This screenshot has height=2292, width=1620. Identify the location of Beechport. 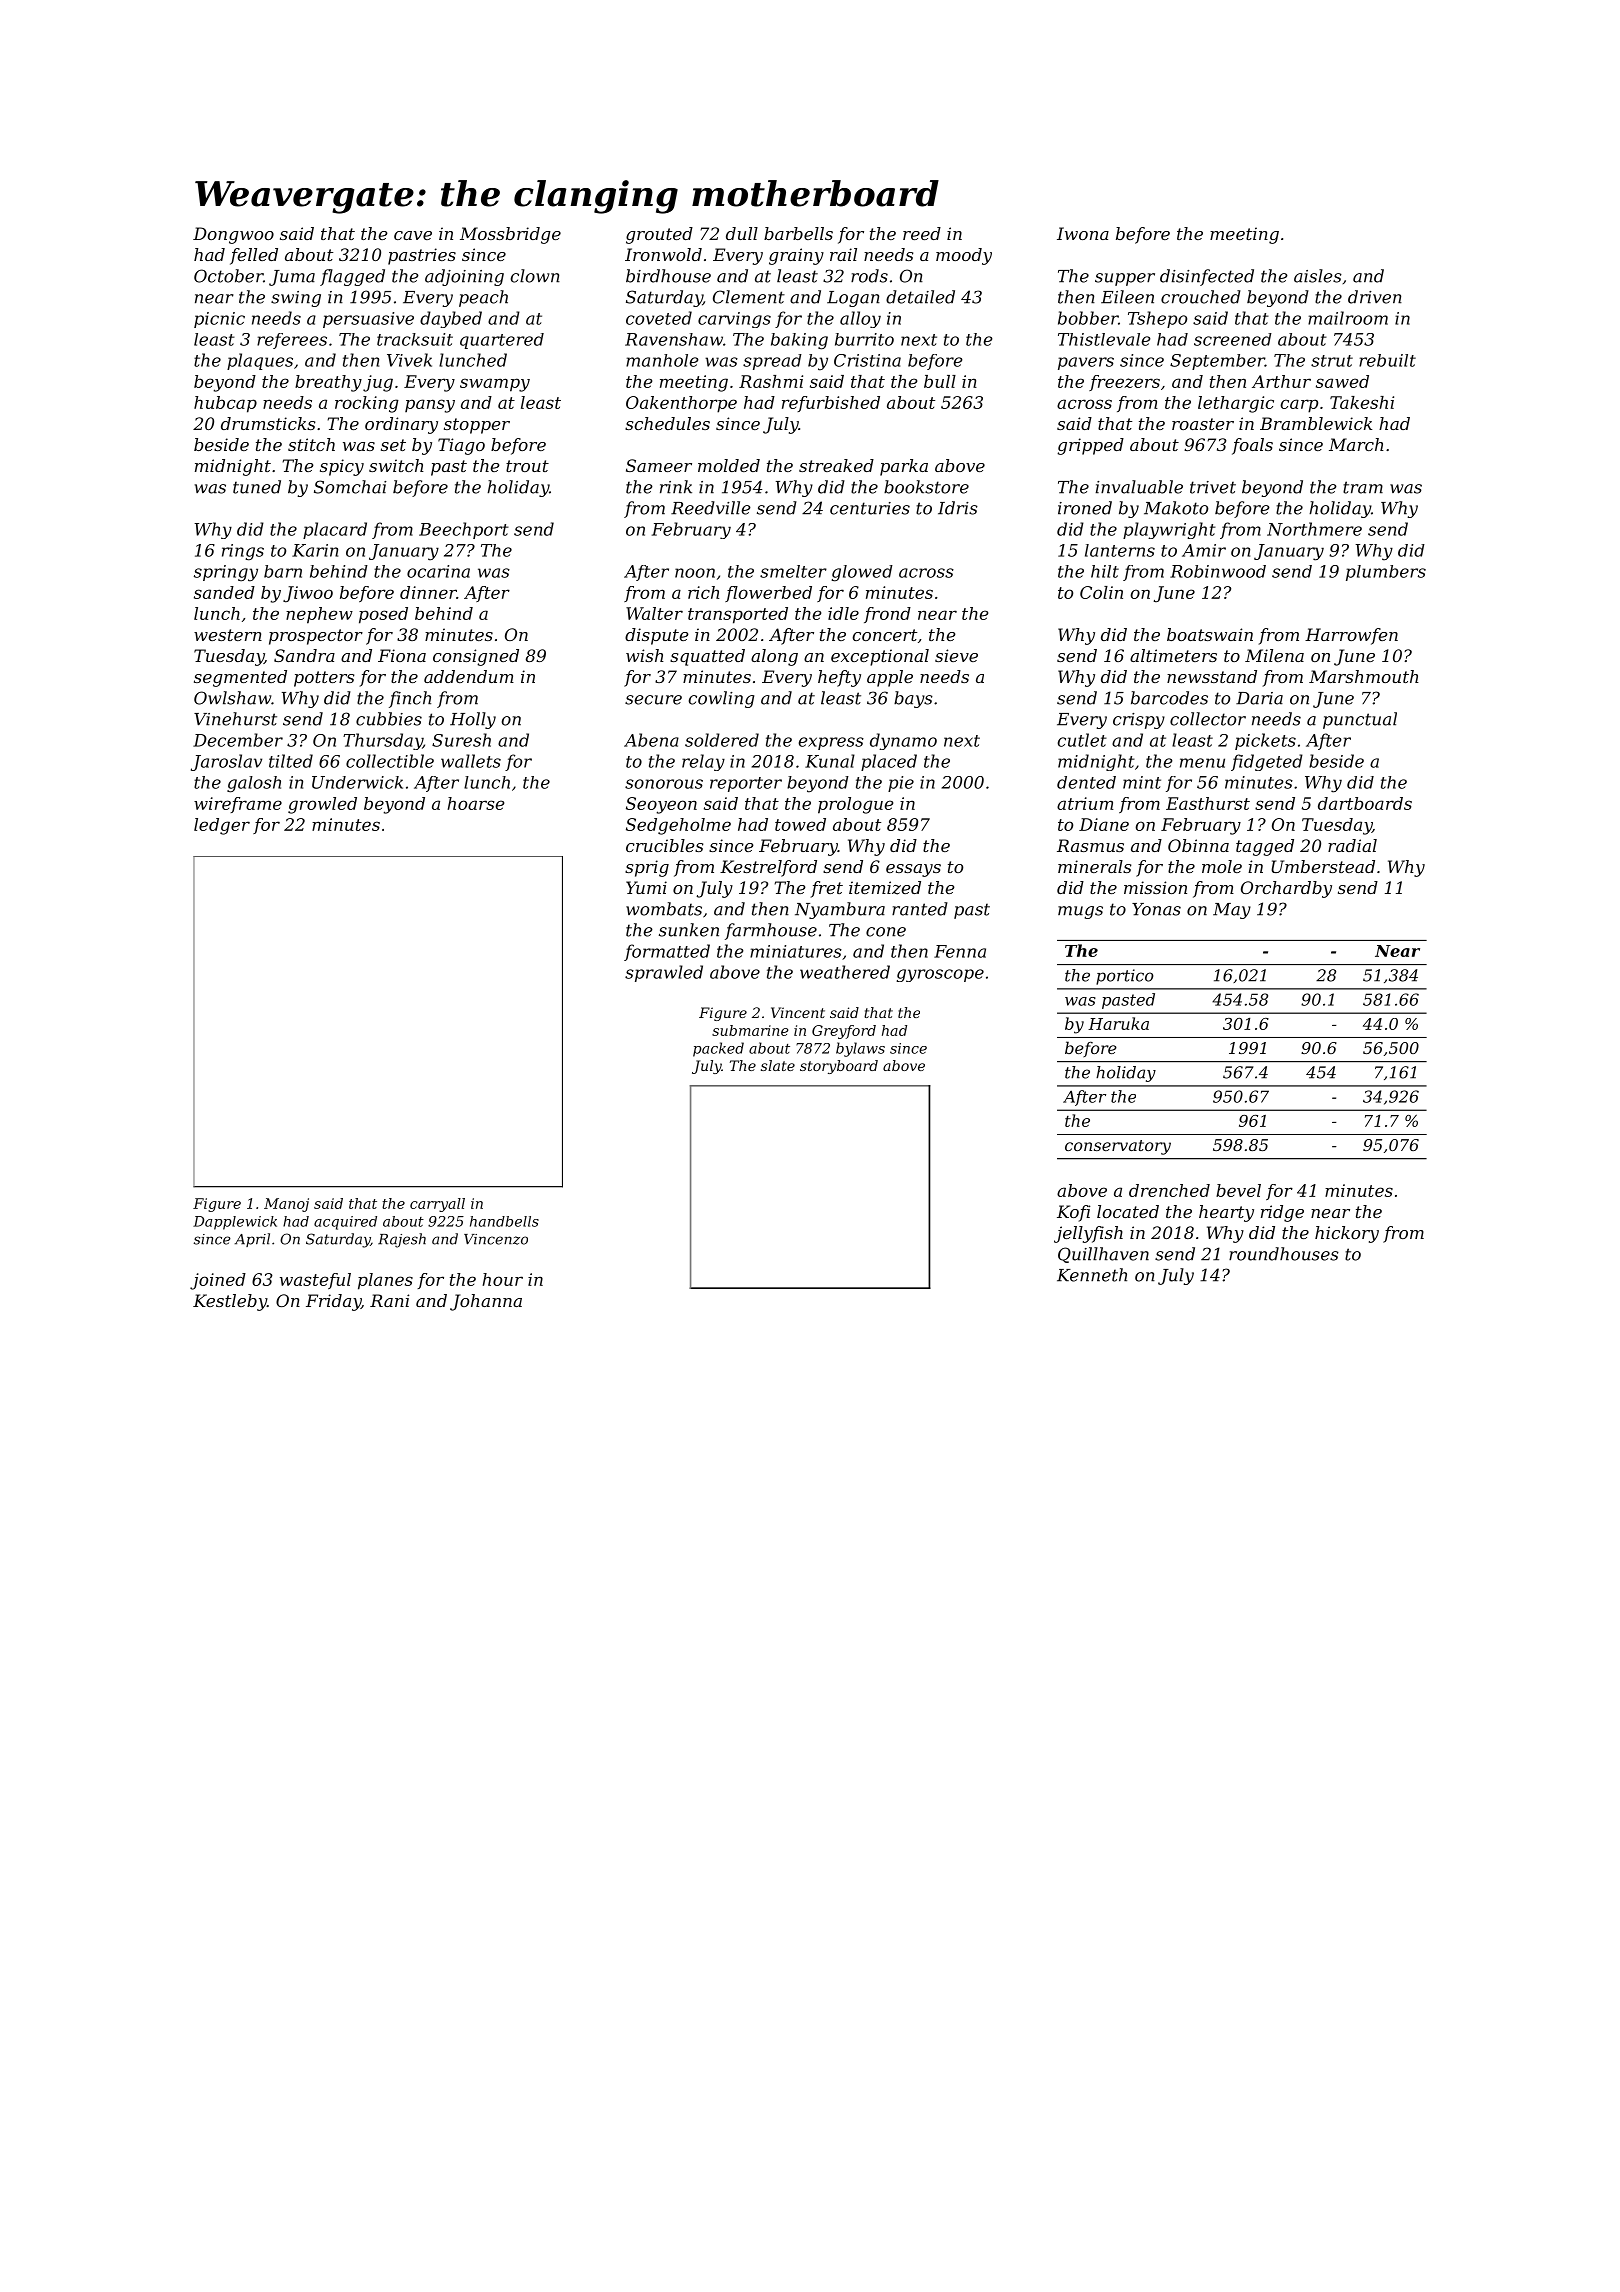
(464, 530).
